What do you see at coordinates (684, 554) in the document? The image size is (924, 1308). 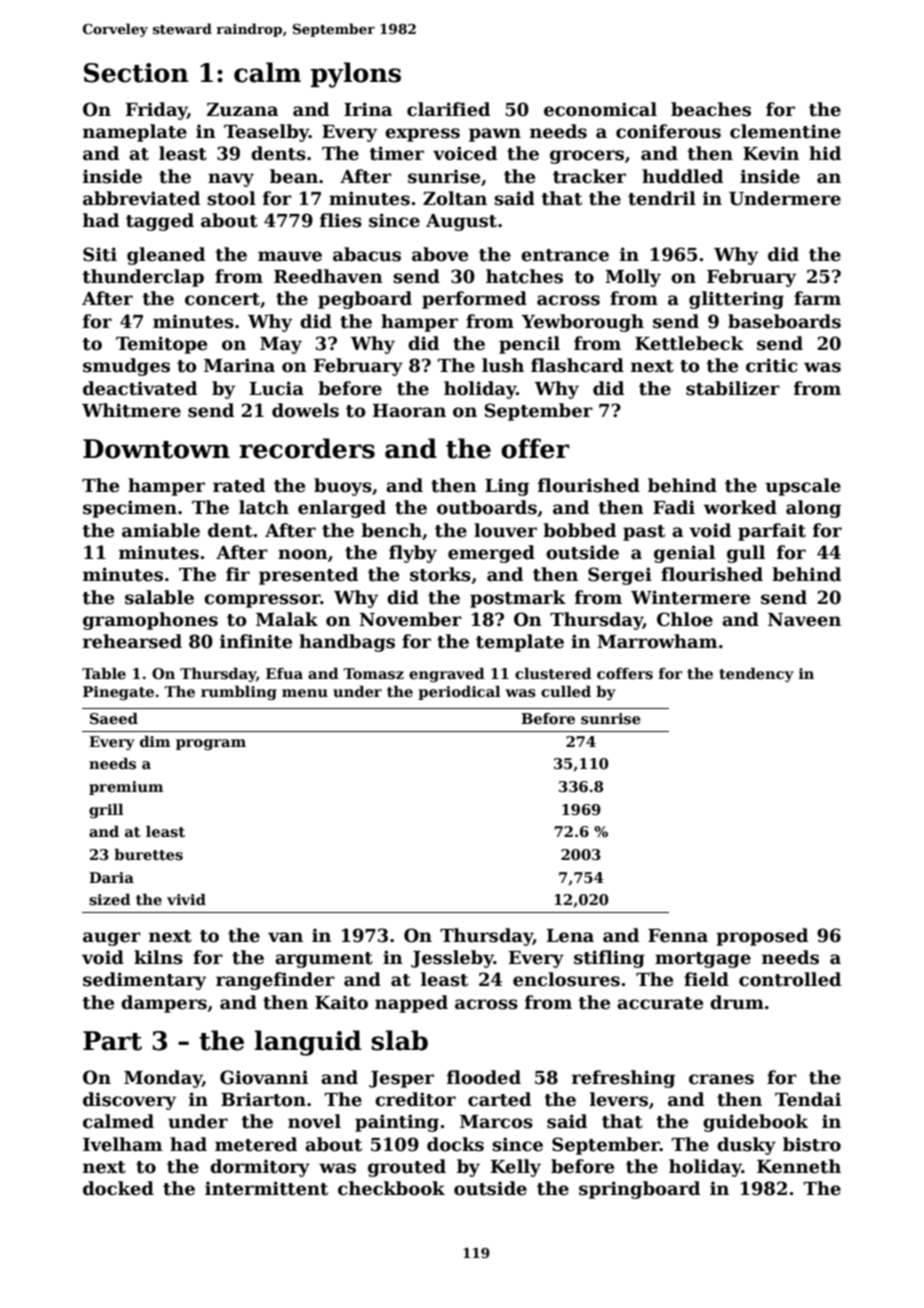 I see `genial` at bounding box center [684, 554].
